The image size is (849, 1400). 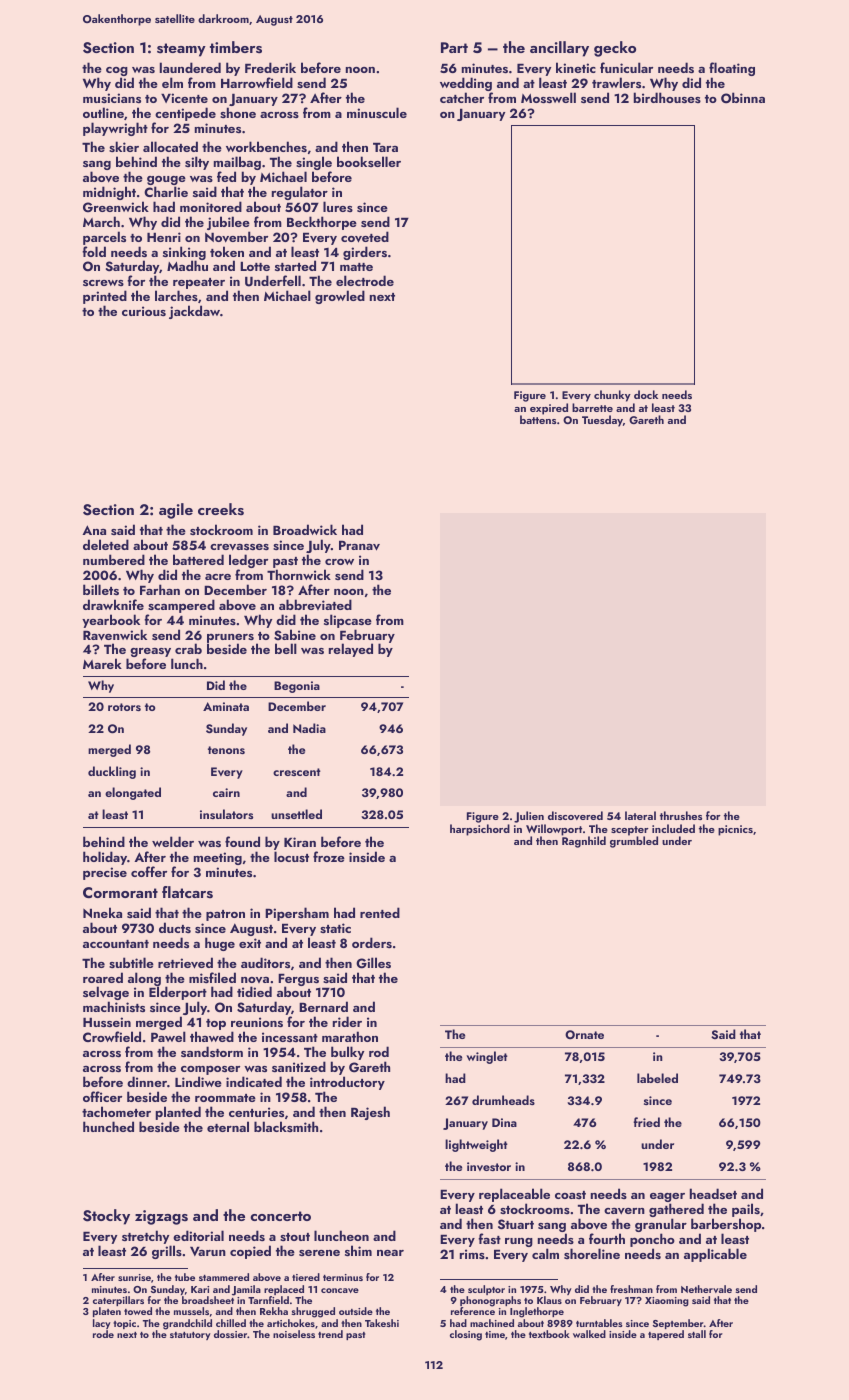 What do you see at coordinates (190, 1336) in the screenshot?
I see `statutory` at bounding box center [190, 1336].
